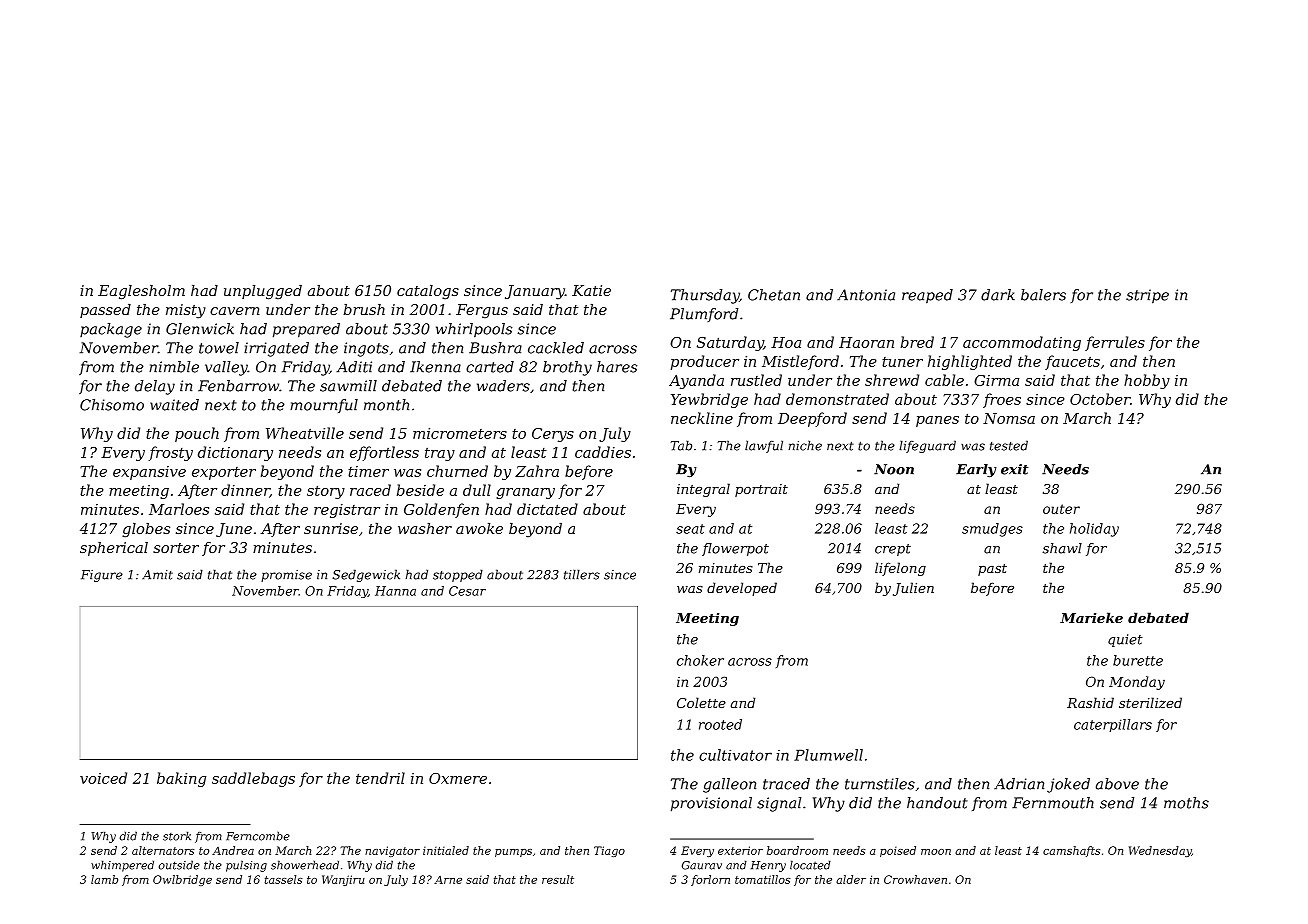 The width and height of the screenshot is (1308, 924). What do you see at coordinates (556, 348) in the screenshot?
I see `cackled` at bounding box center [556, 348].
